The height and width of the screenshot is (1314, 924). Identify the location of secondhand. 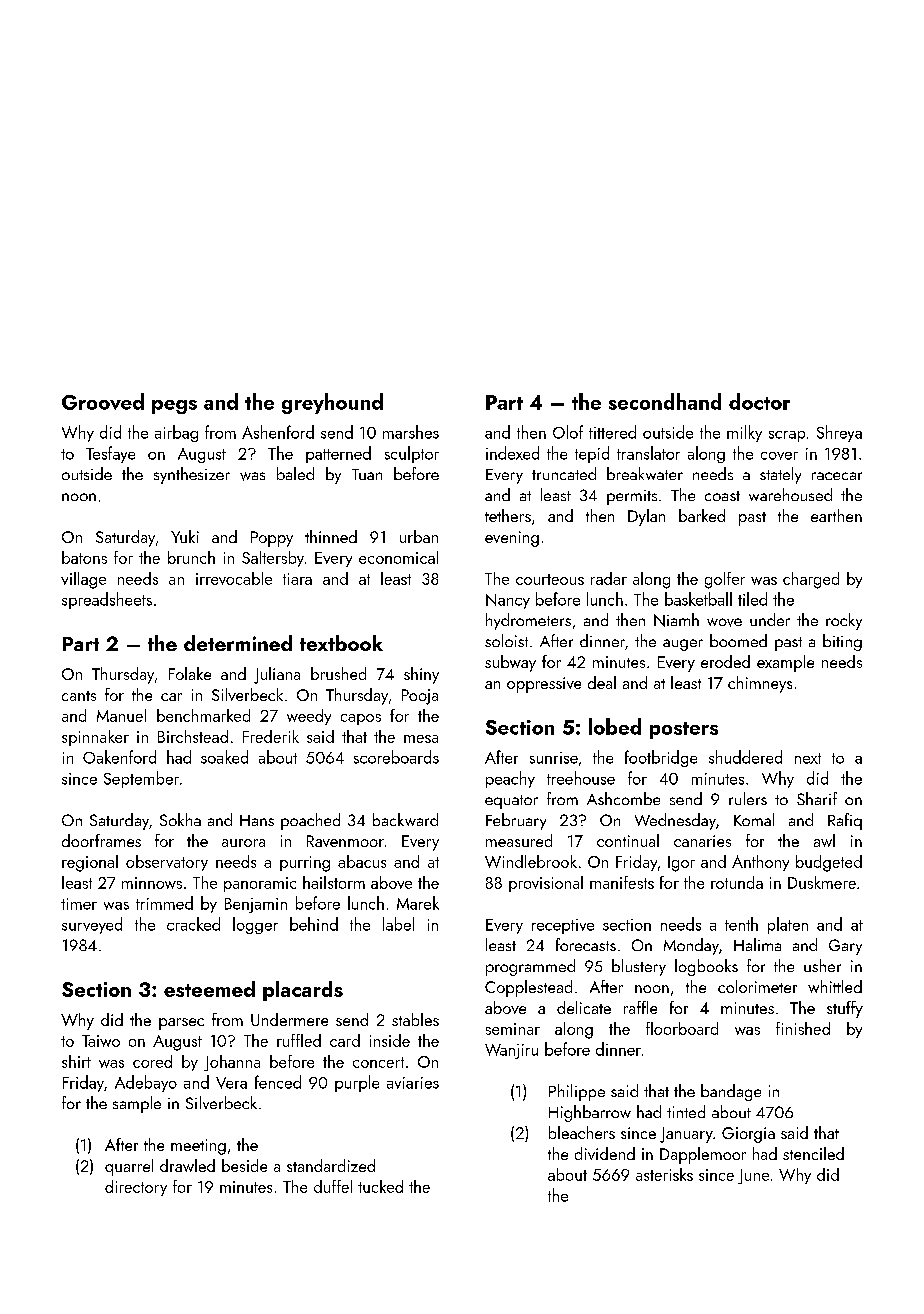
(665, 401).
